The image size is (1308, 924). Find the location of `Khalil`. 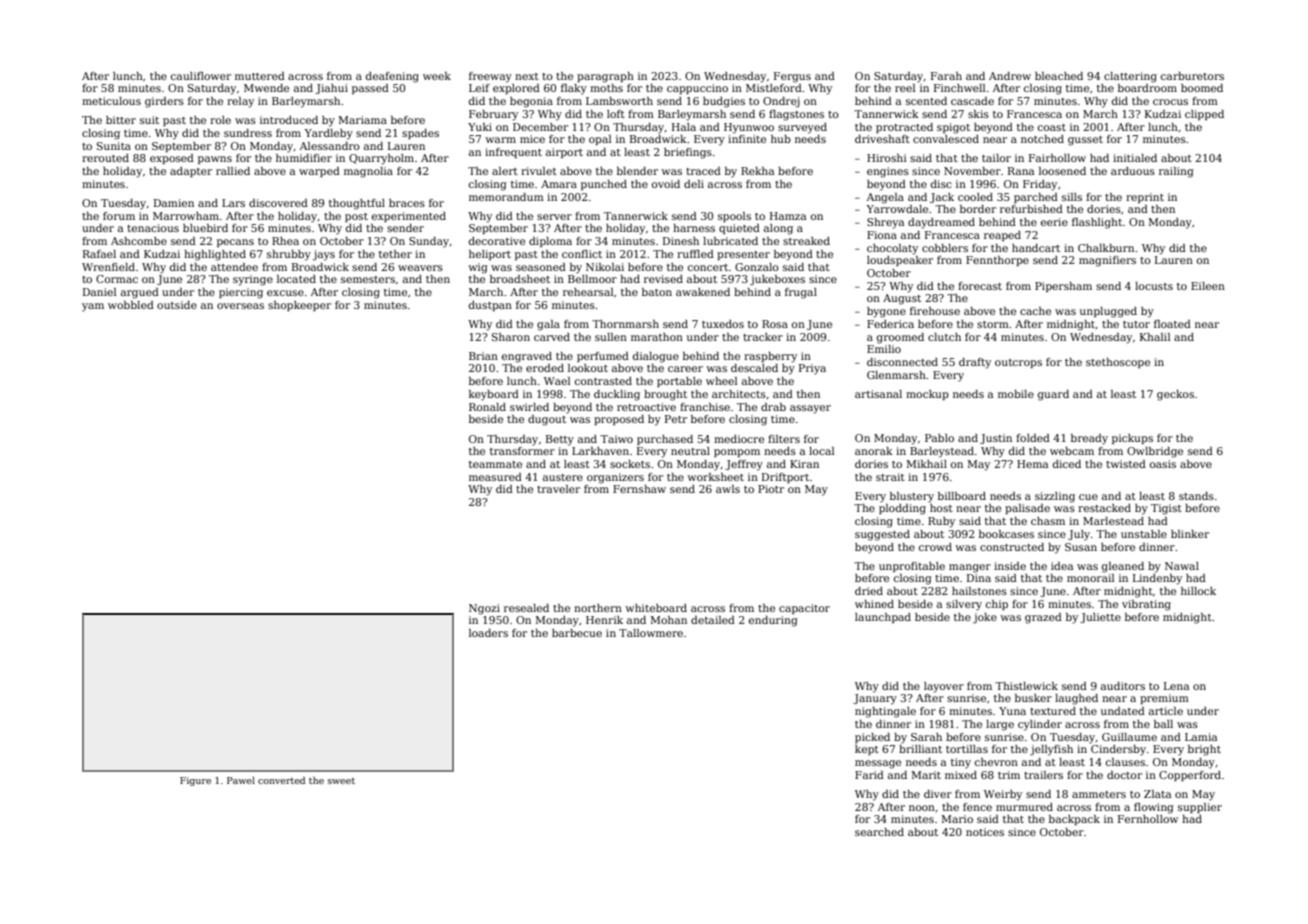

Khalil is located at coordinates (1155, 337).
